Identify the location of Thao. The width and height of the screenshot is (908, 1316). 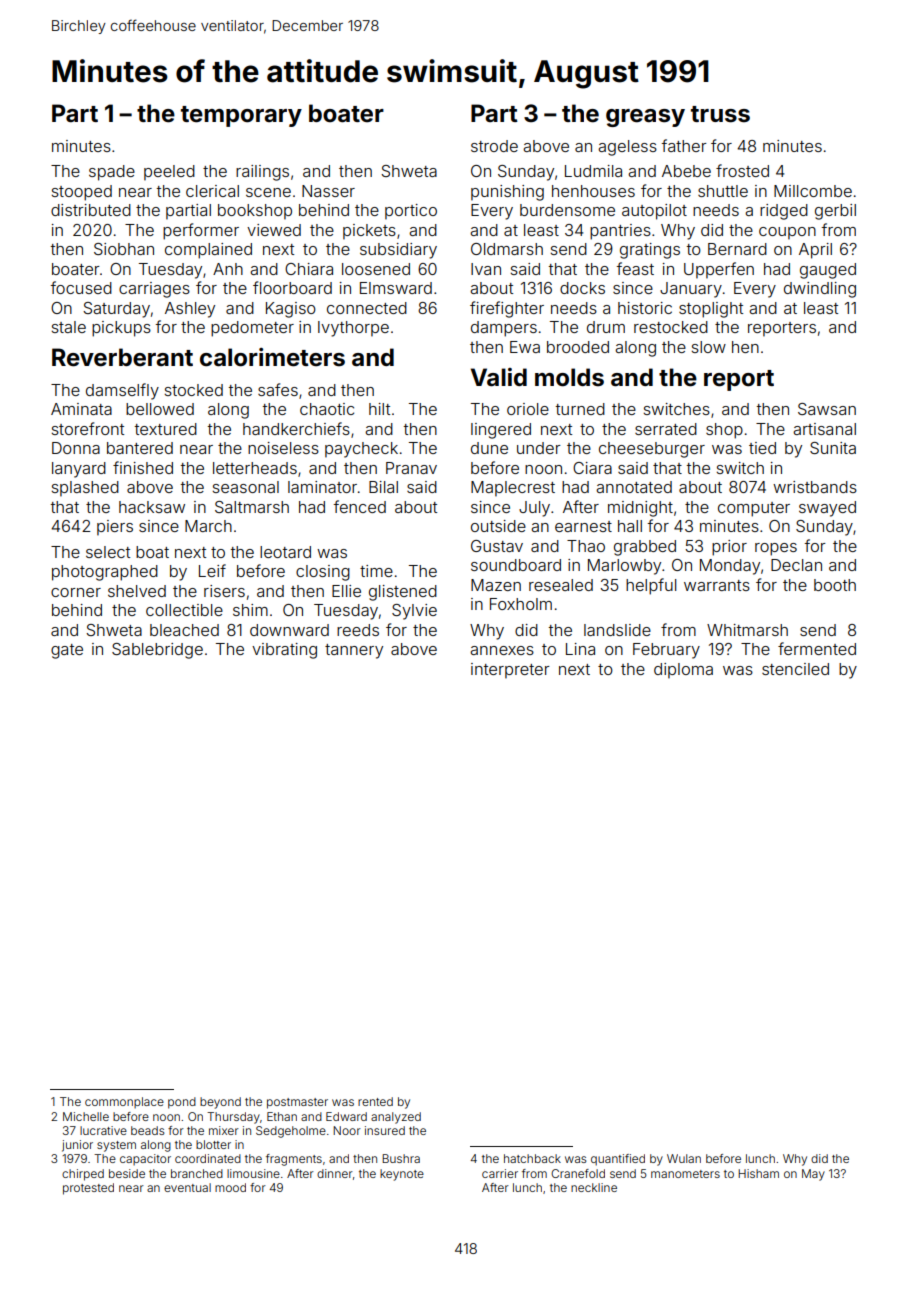
(586, 546).
